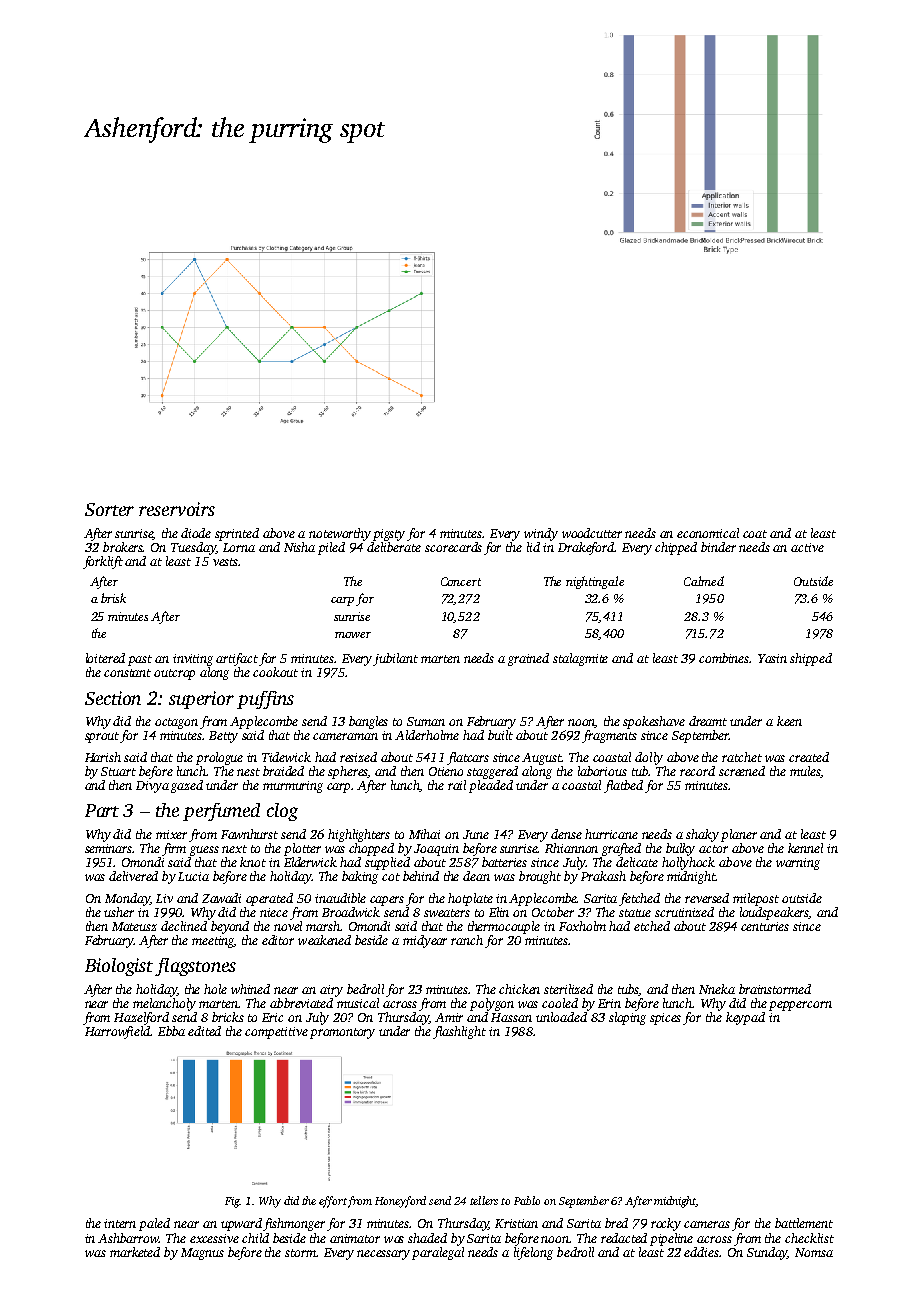 Image resolution: width=924 pixels, height=1308 pixels. What do you see at coordinates (221, 812) in the screenshot?
I see `perfumed` at bounding box center [221, 812].
